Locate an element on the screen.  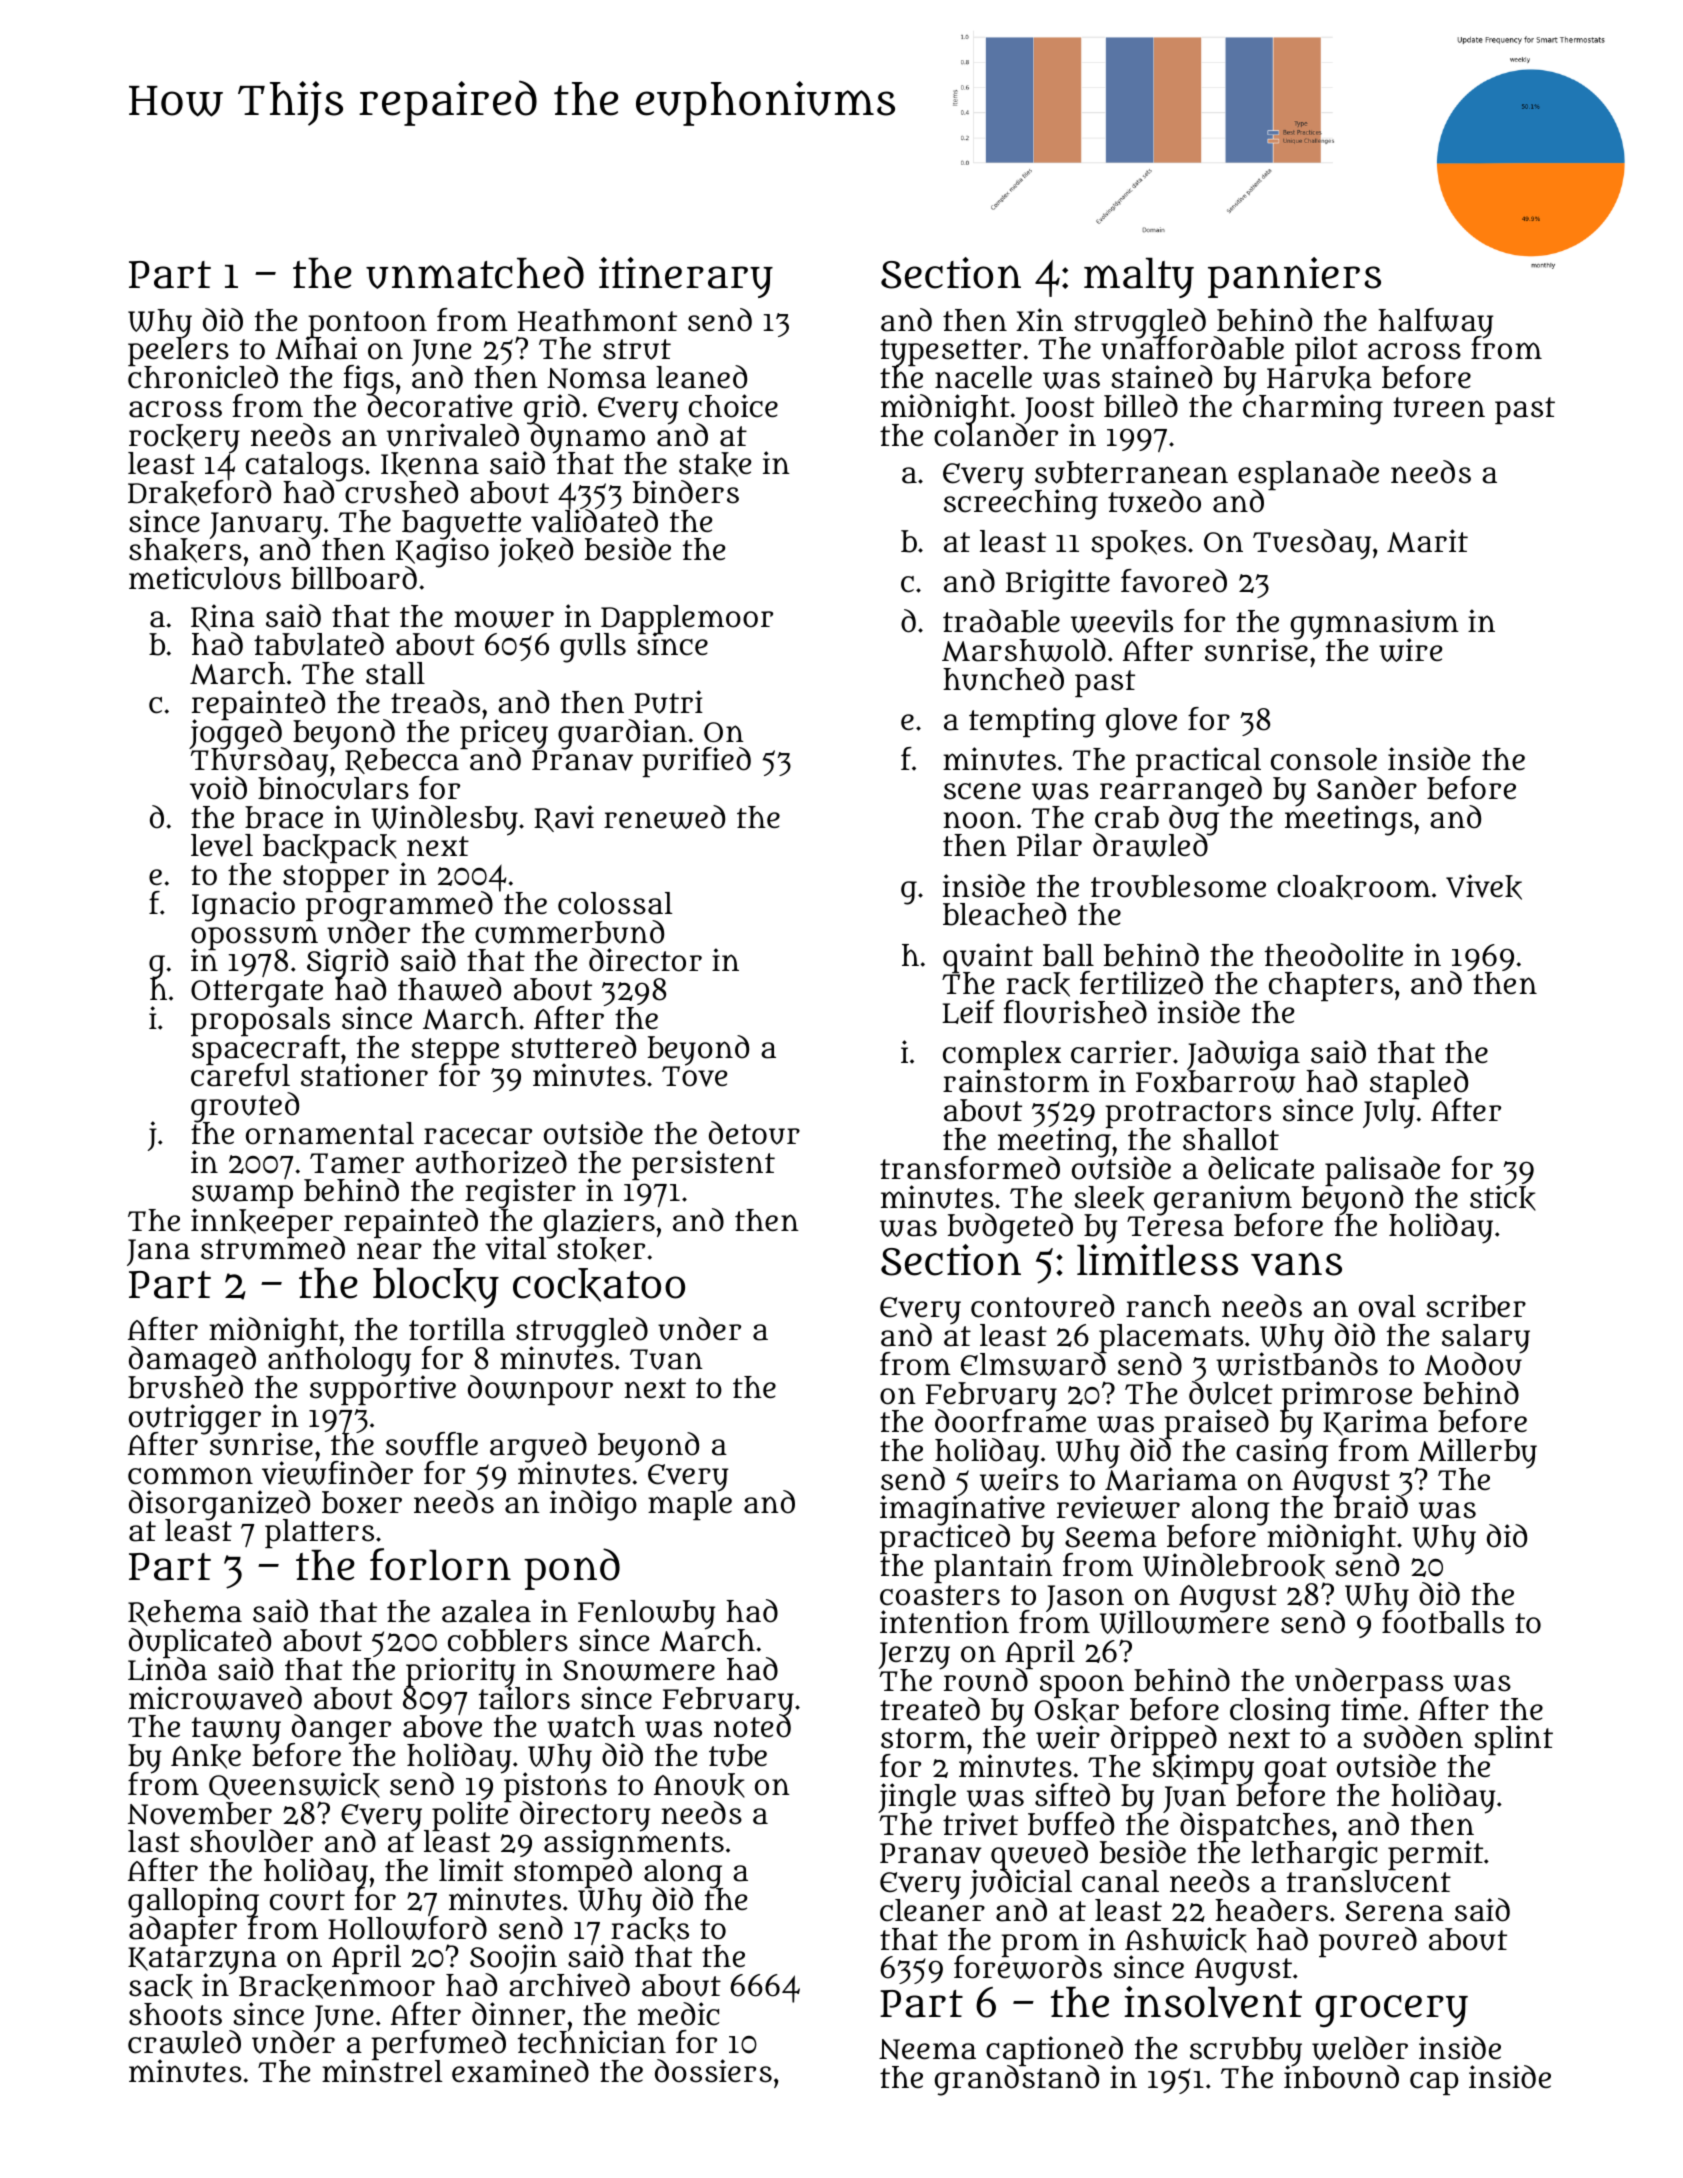
Rehema is located at coordinates (185, 1613).
